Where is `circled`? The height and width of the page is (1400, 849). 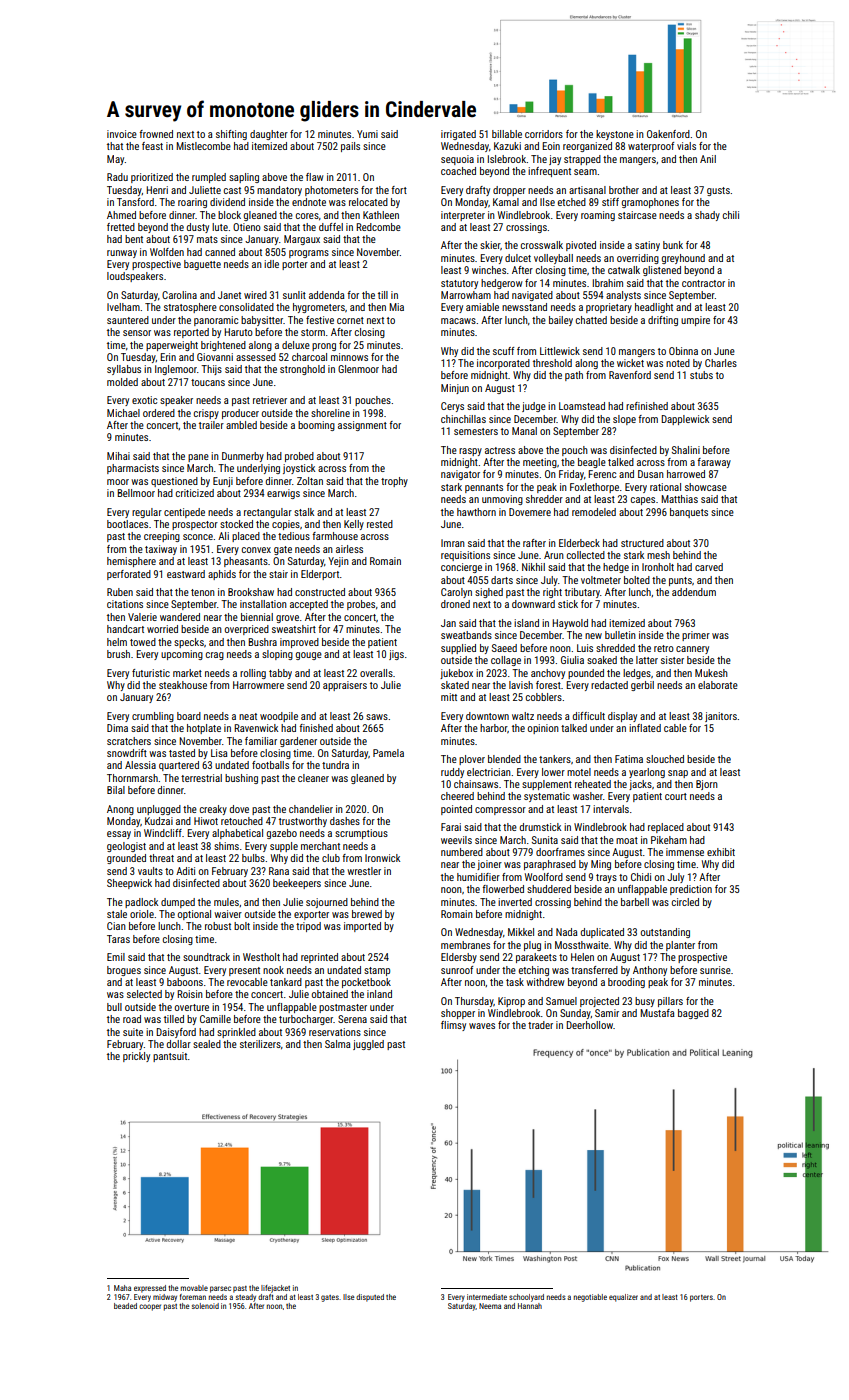
circled is located at coordinates (685, 902).
